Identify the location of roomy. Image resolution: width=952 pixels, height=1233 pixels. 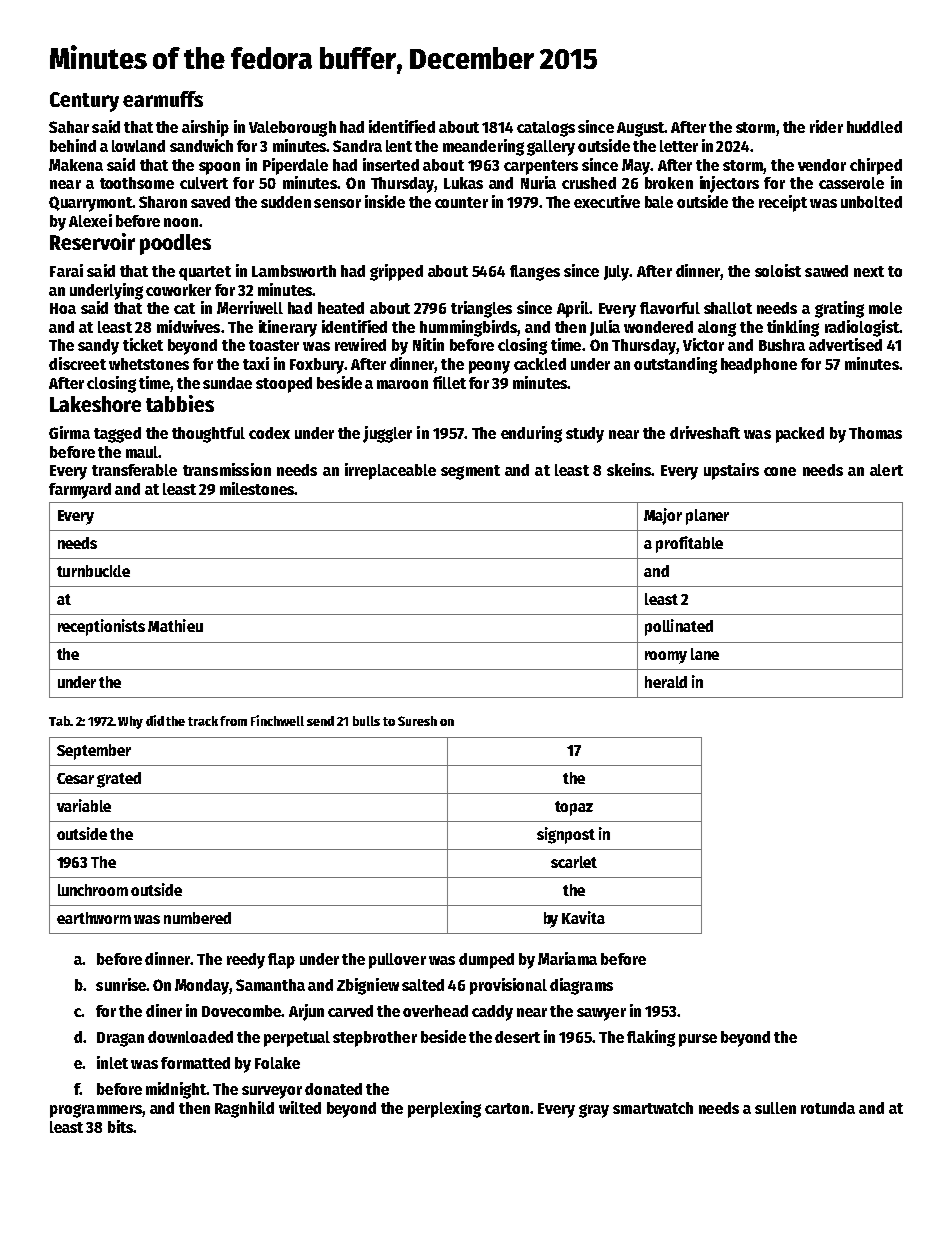
(666, 657).
